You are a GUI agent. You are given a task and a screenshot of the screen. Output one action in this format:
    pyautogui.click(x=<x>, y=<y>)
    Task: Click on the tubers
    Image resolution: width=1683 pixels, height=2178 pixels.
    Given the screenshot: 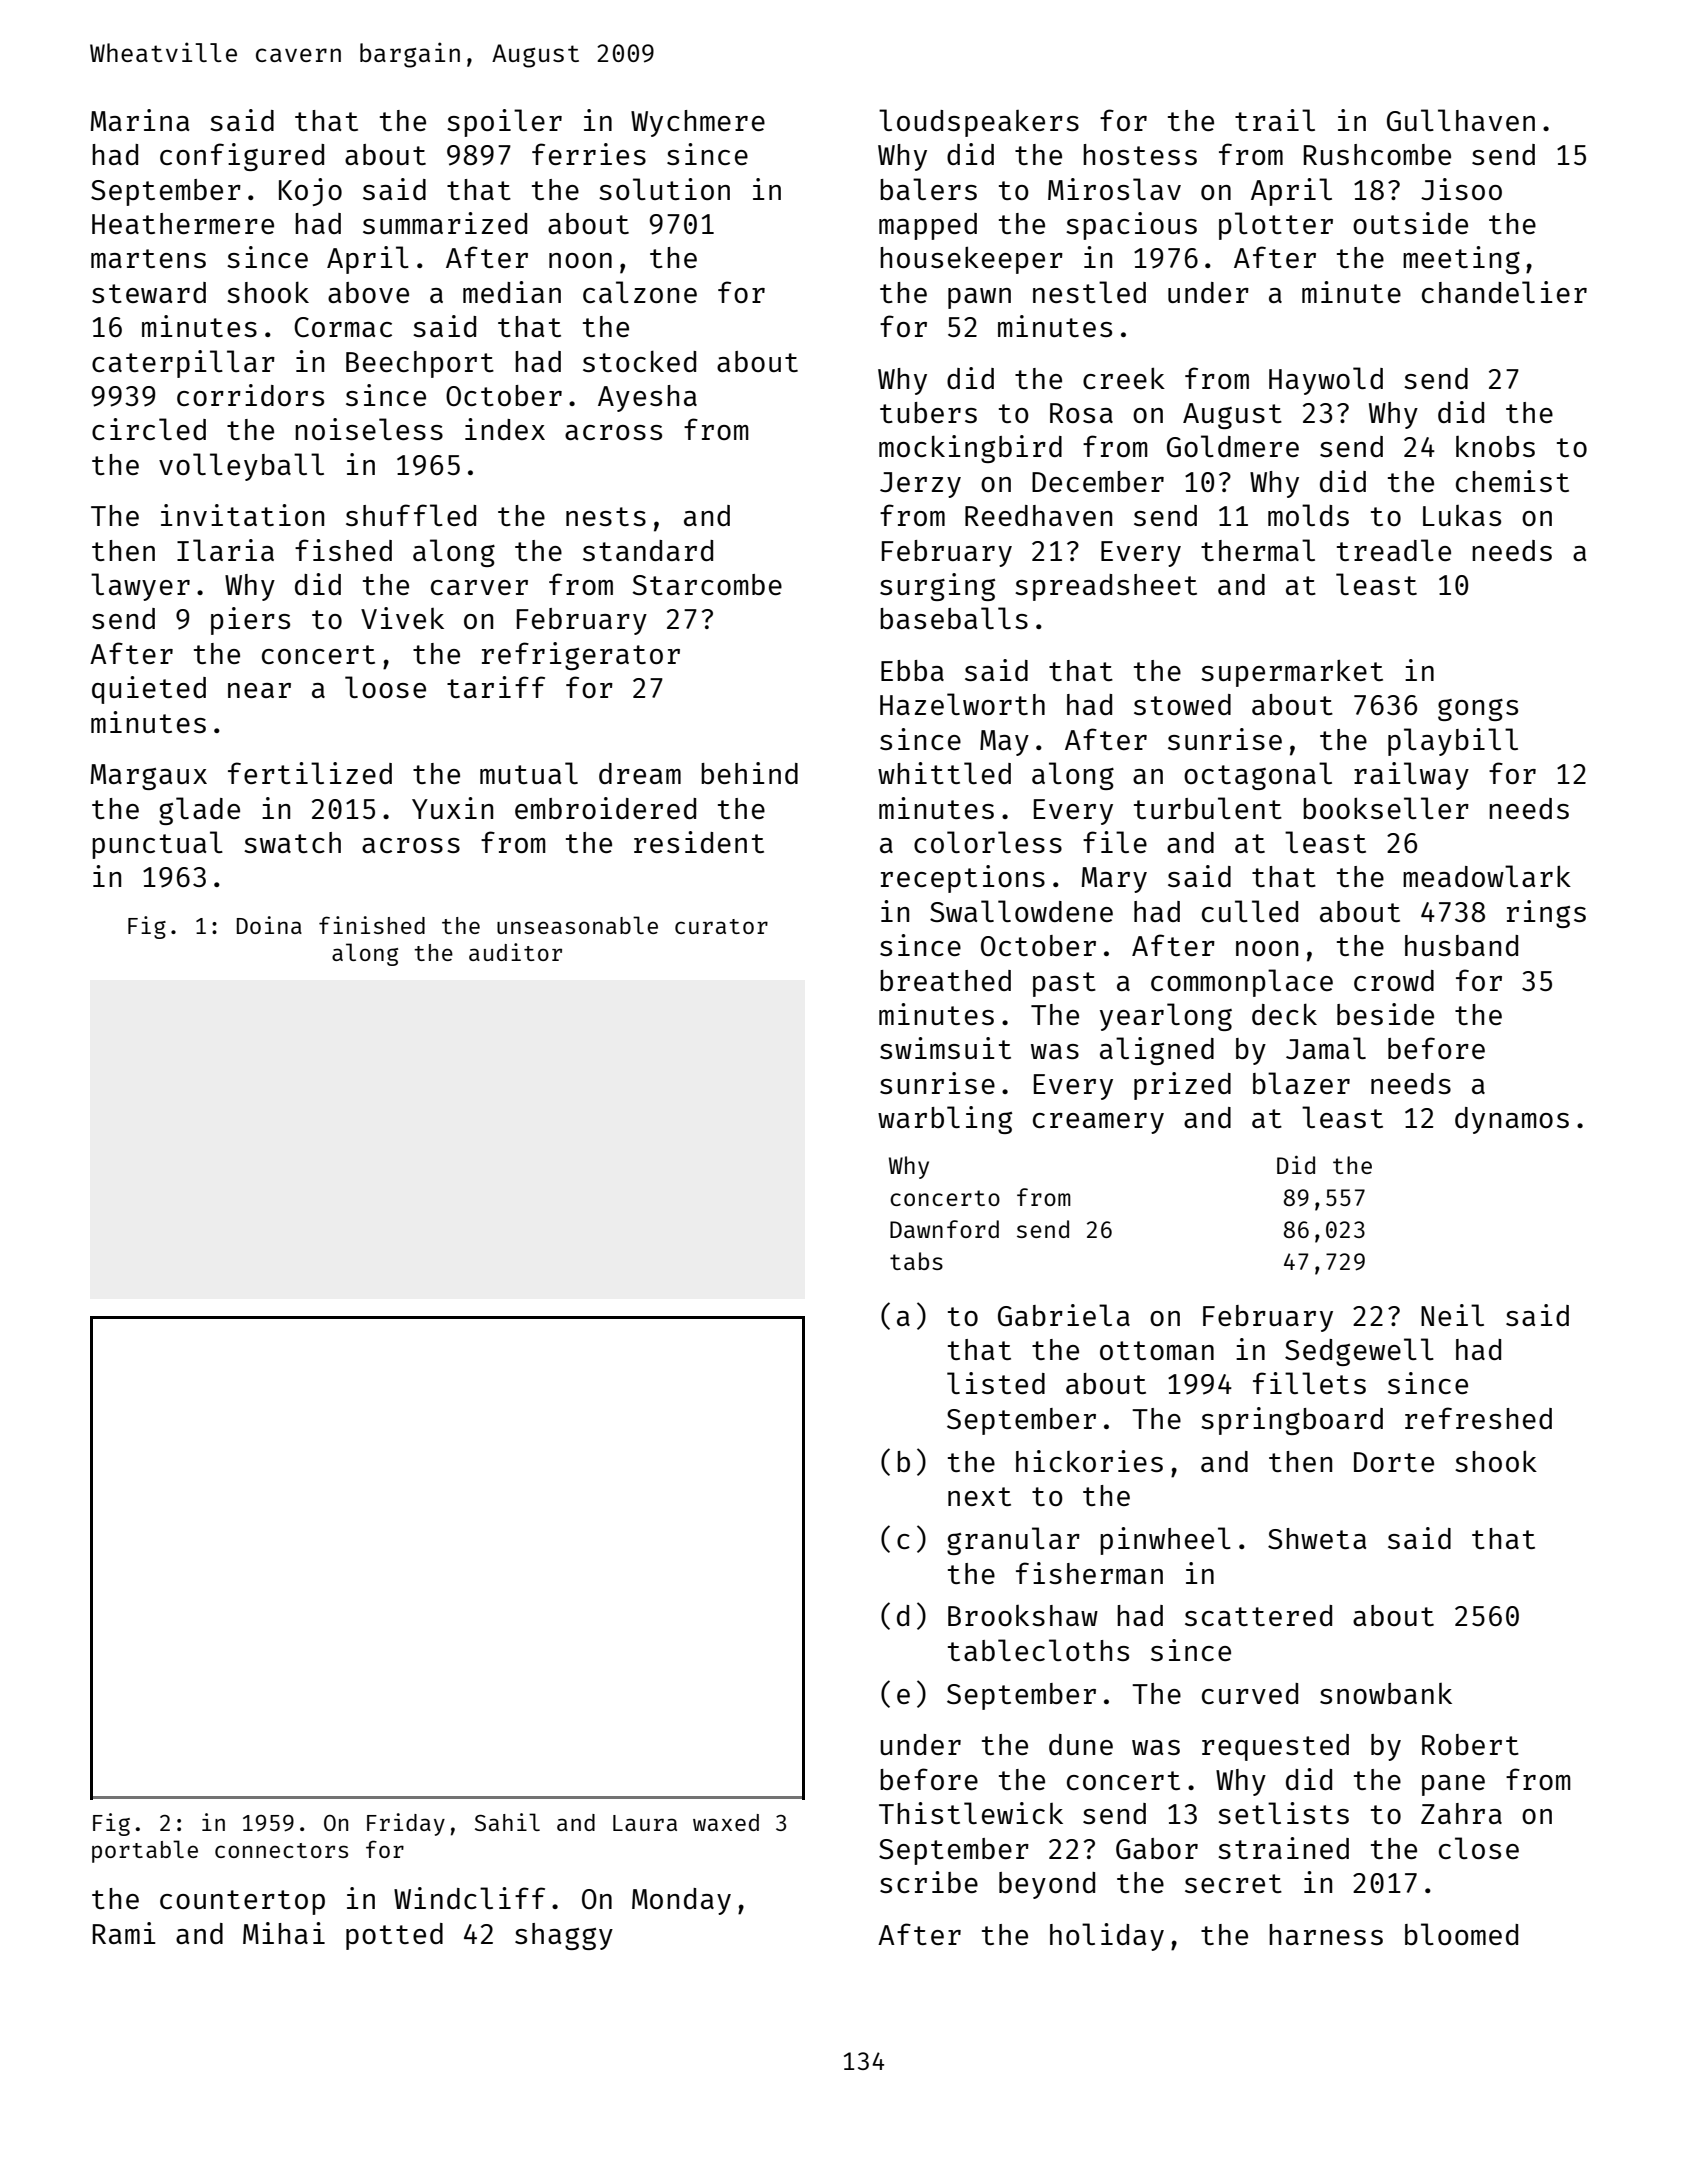 What is the action you would take?
    pyautogui.click(x=928, y=412)
